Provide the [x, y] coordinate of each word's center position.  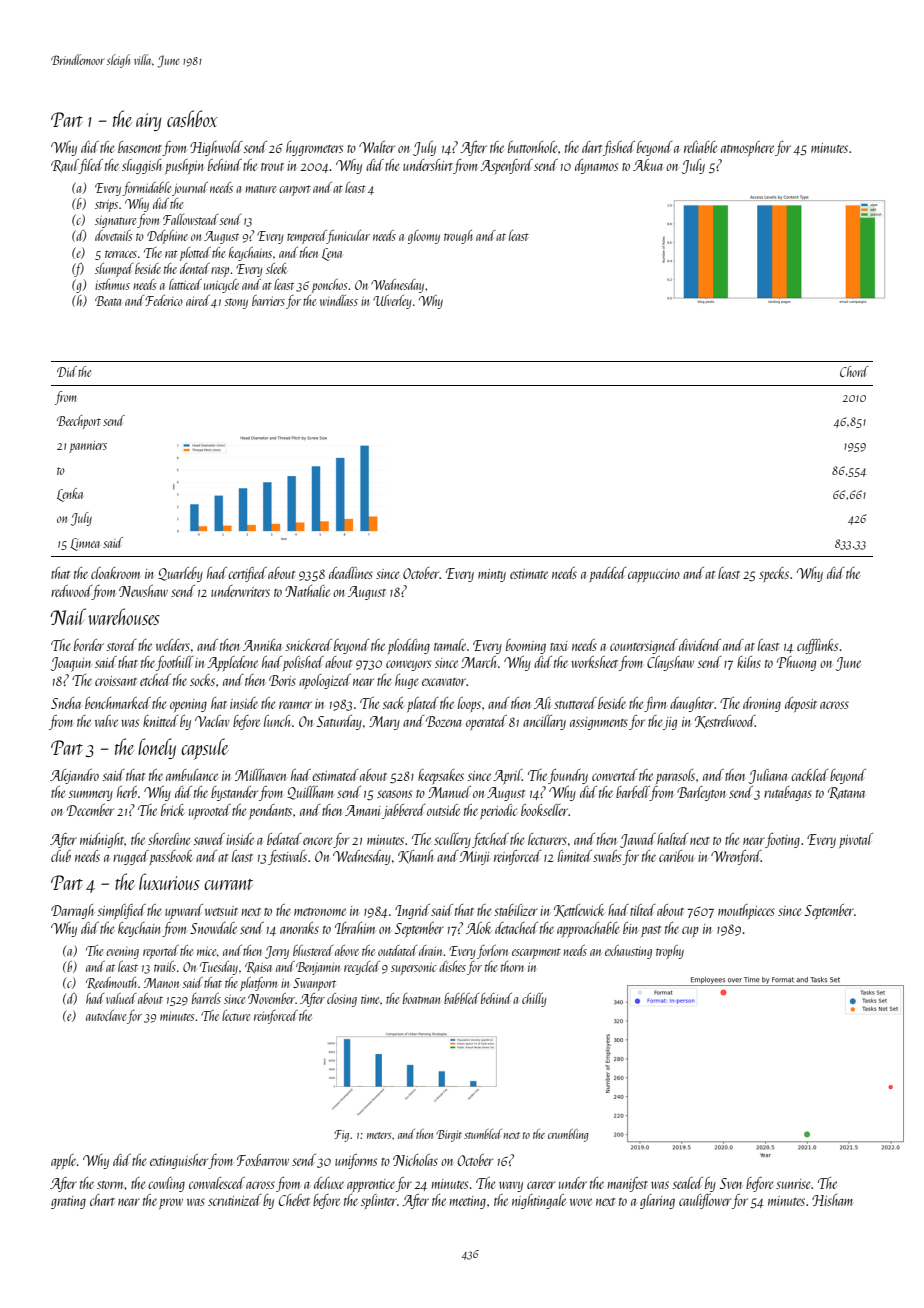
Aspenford [506, 166]
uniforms [356, 1161]
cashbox [192, 118]
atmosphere [747, 148]
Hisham [832, 1200]
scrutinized [235, 1200]
